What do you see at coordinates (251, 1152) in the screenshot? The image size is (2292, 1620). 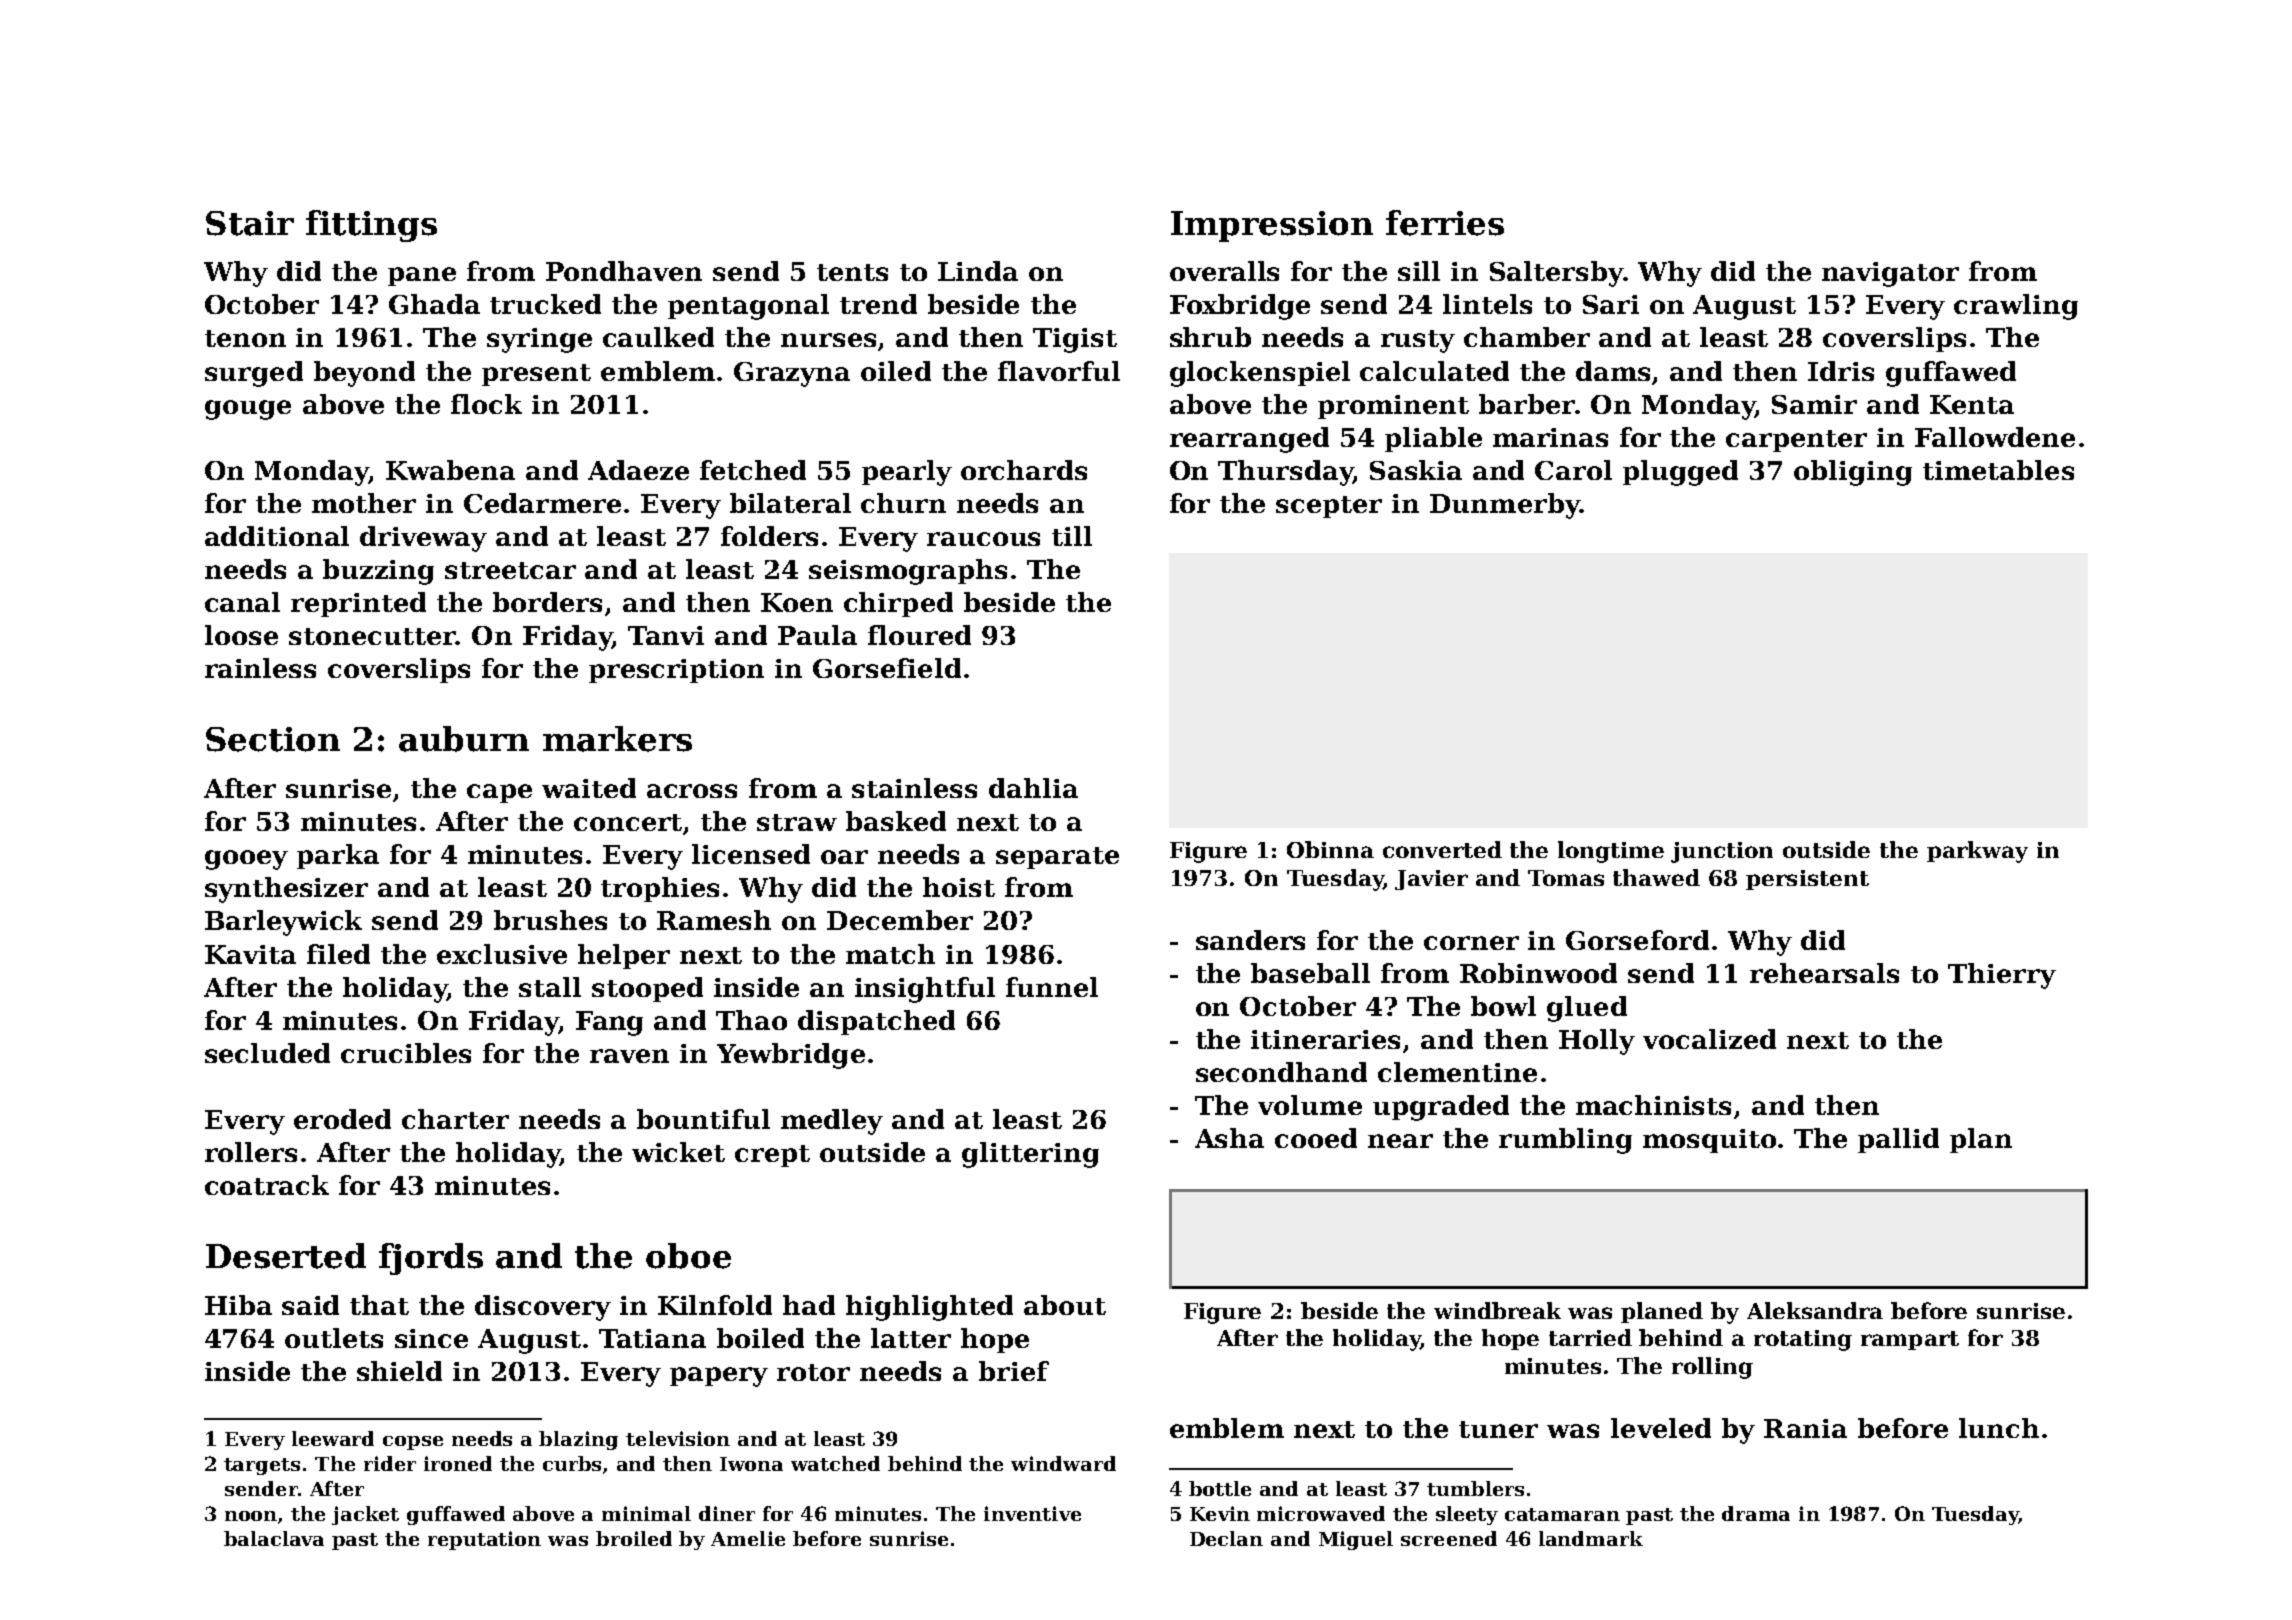 I see `rollers` at bounding box center [251, 1152].
